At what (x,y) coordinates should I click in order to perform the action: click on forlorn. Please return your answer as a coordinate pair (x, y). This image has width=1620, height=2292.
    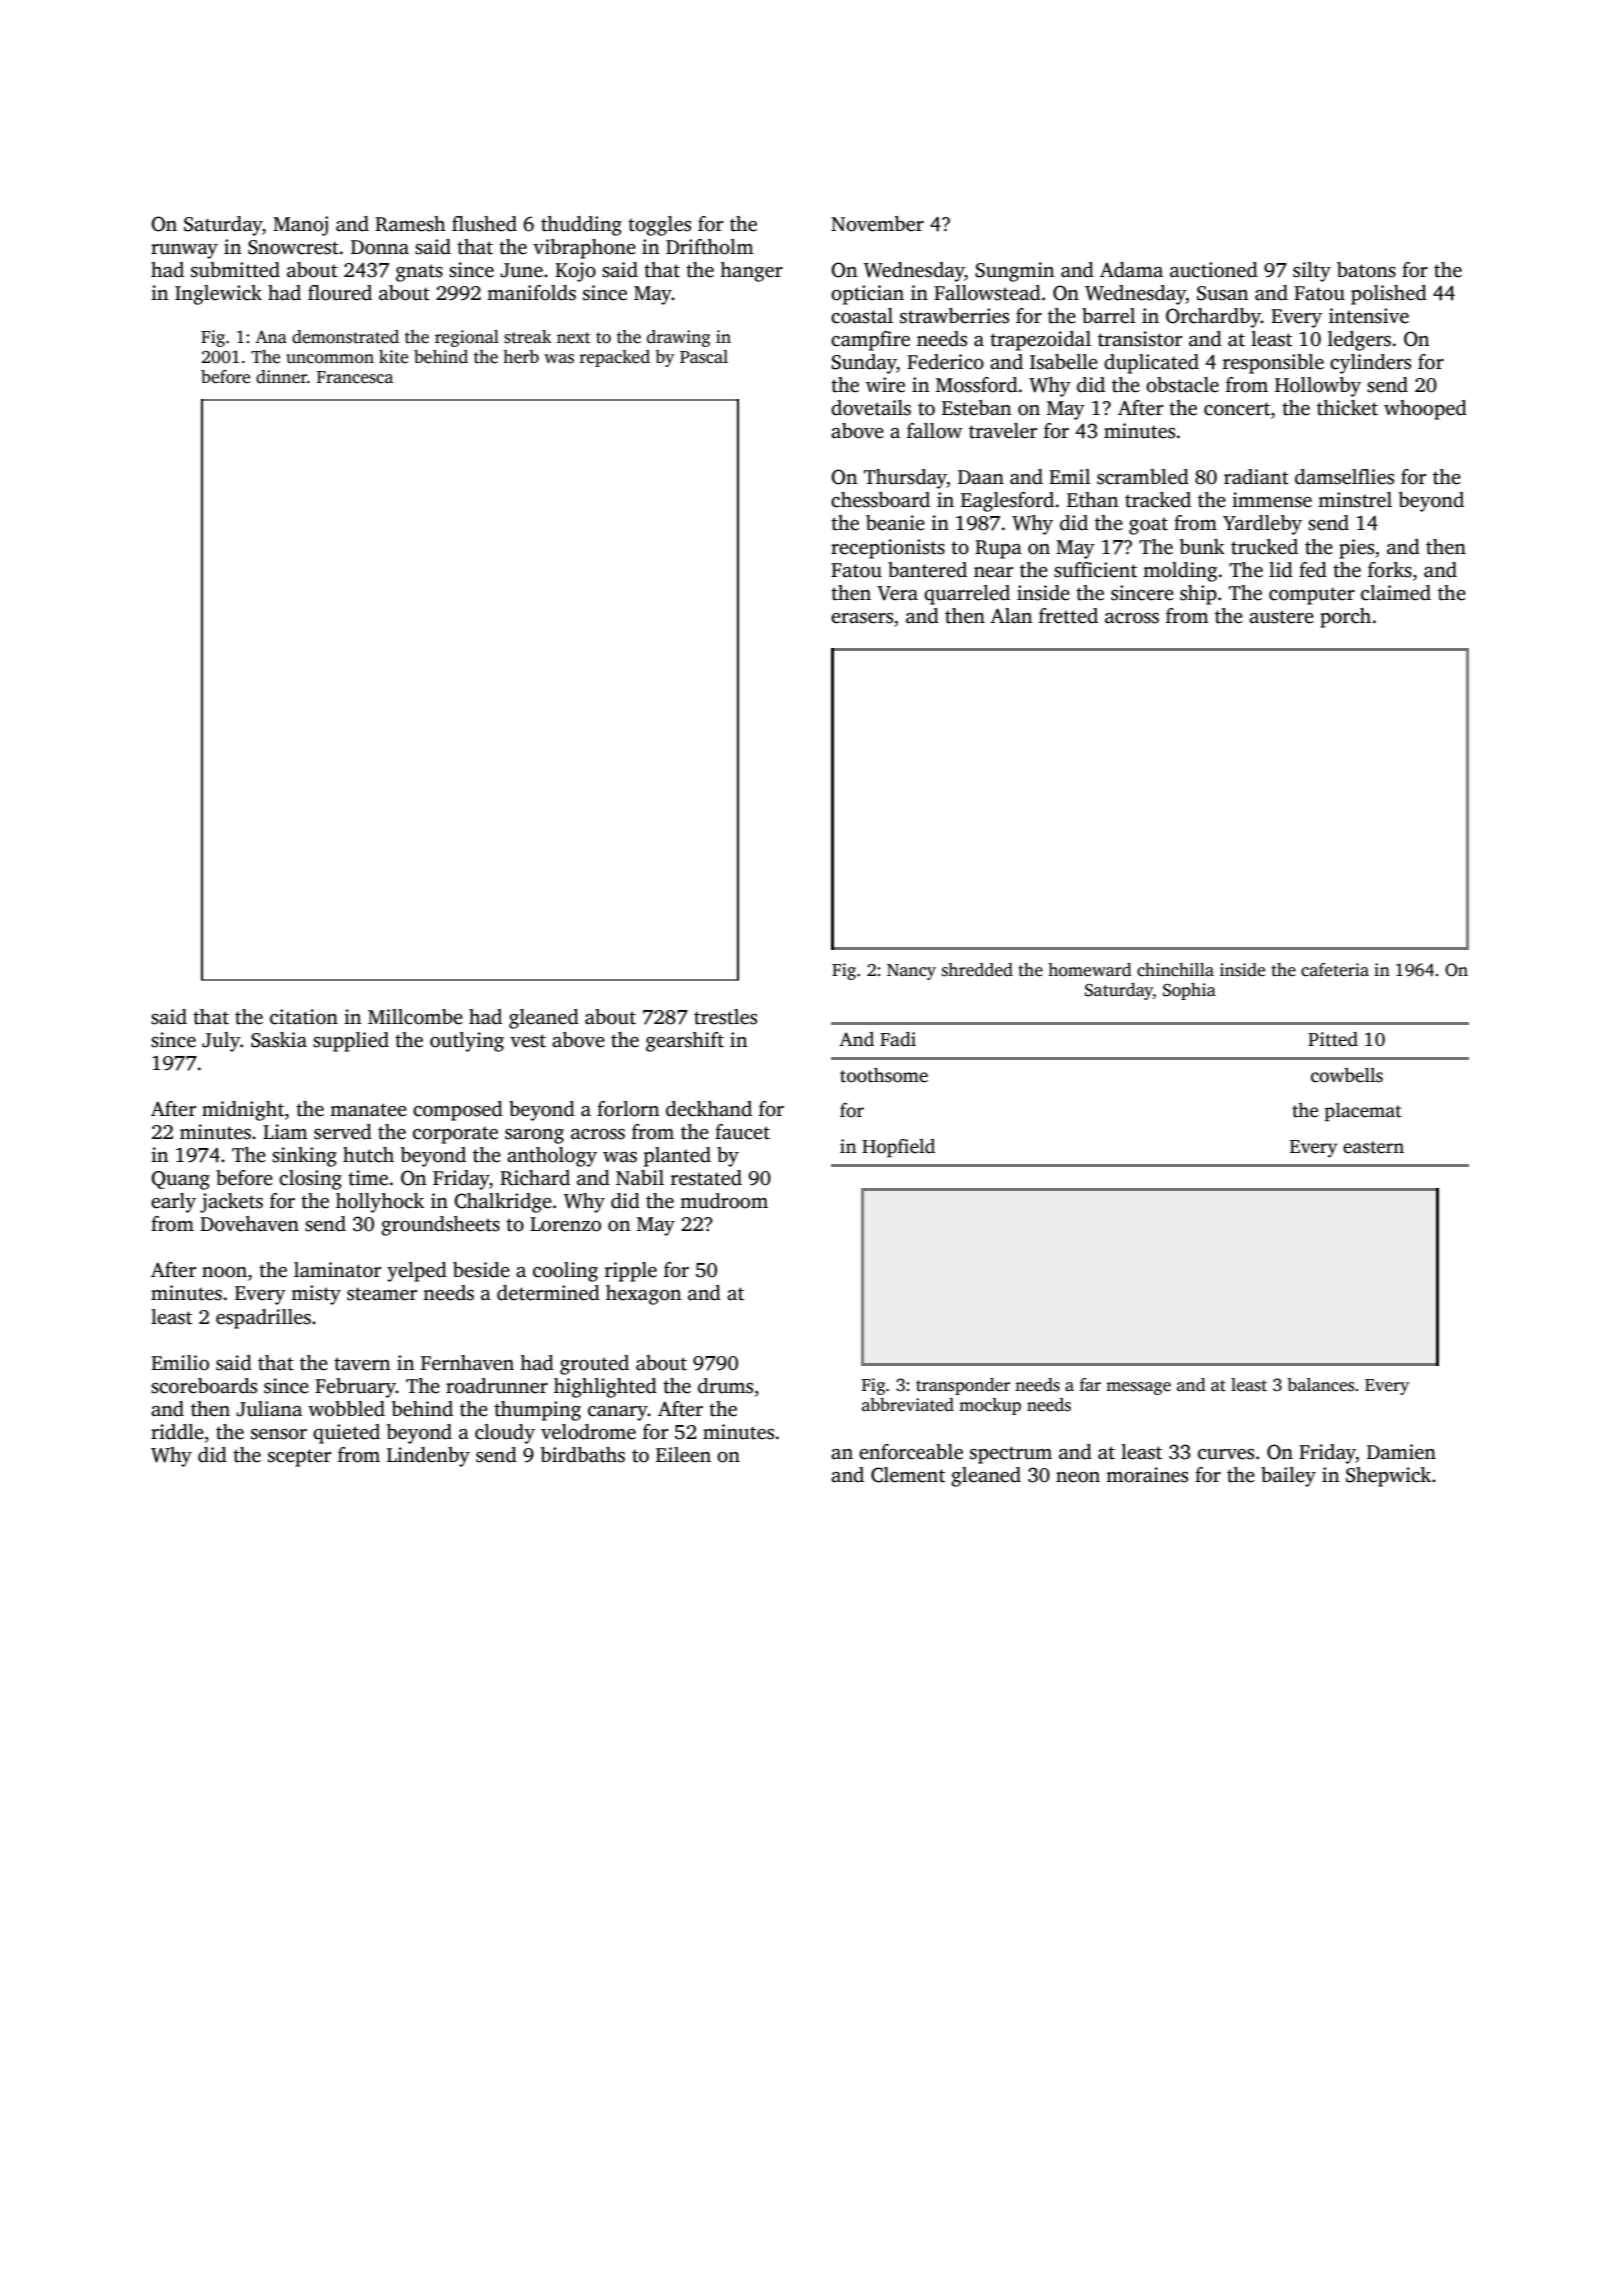
    Looking at the image, I should click on (628, 1109).
